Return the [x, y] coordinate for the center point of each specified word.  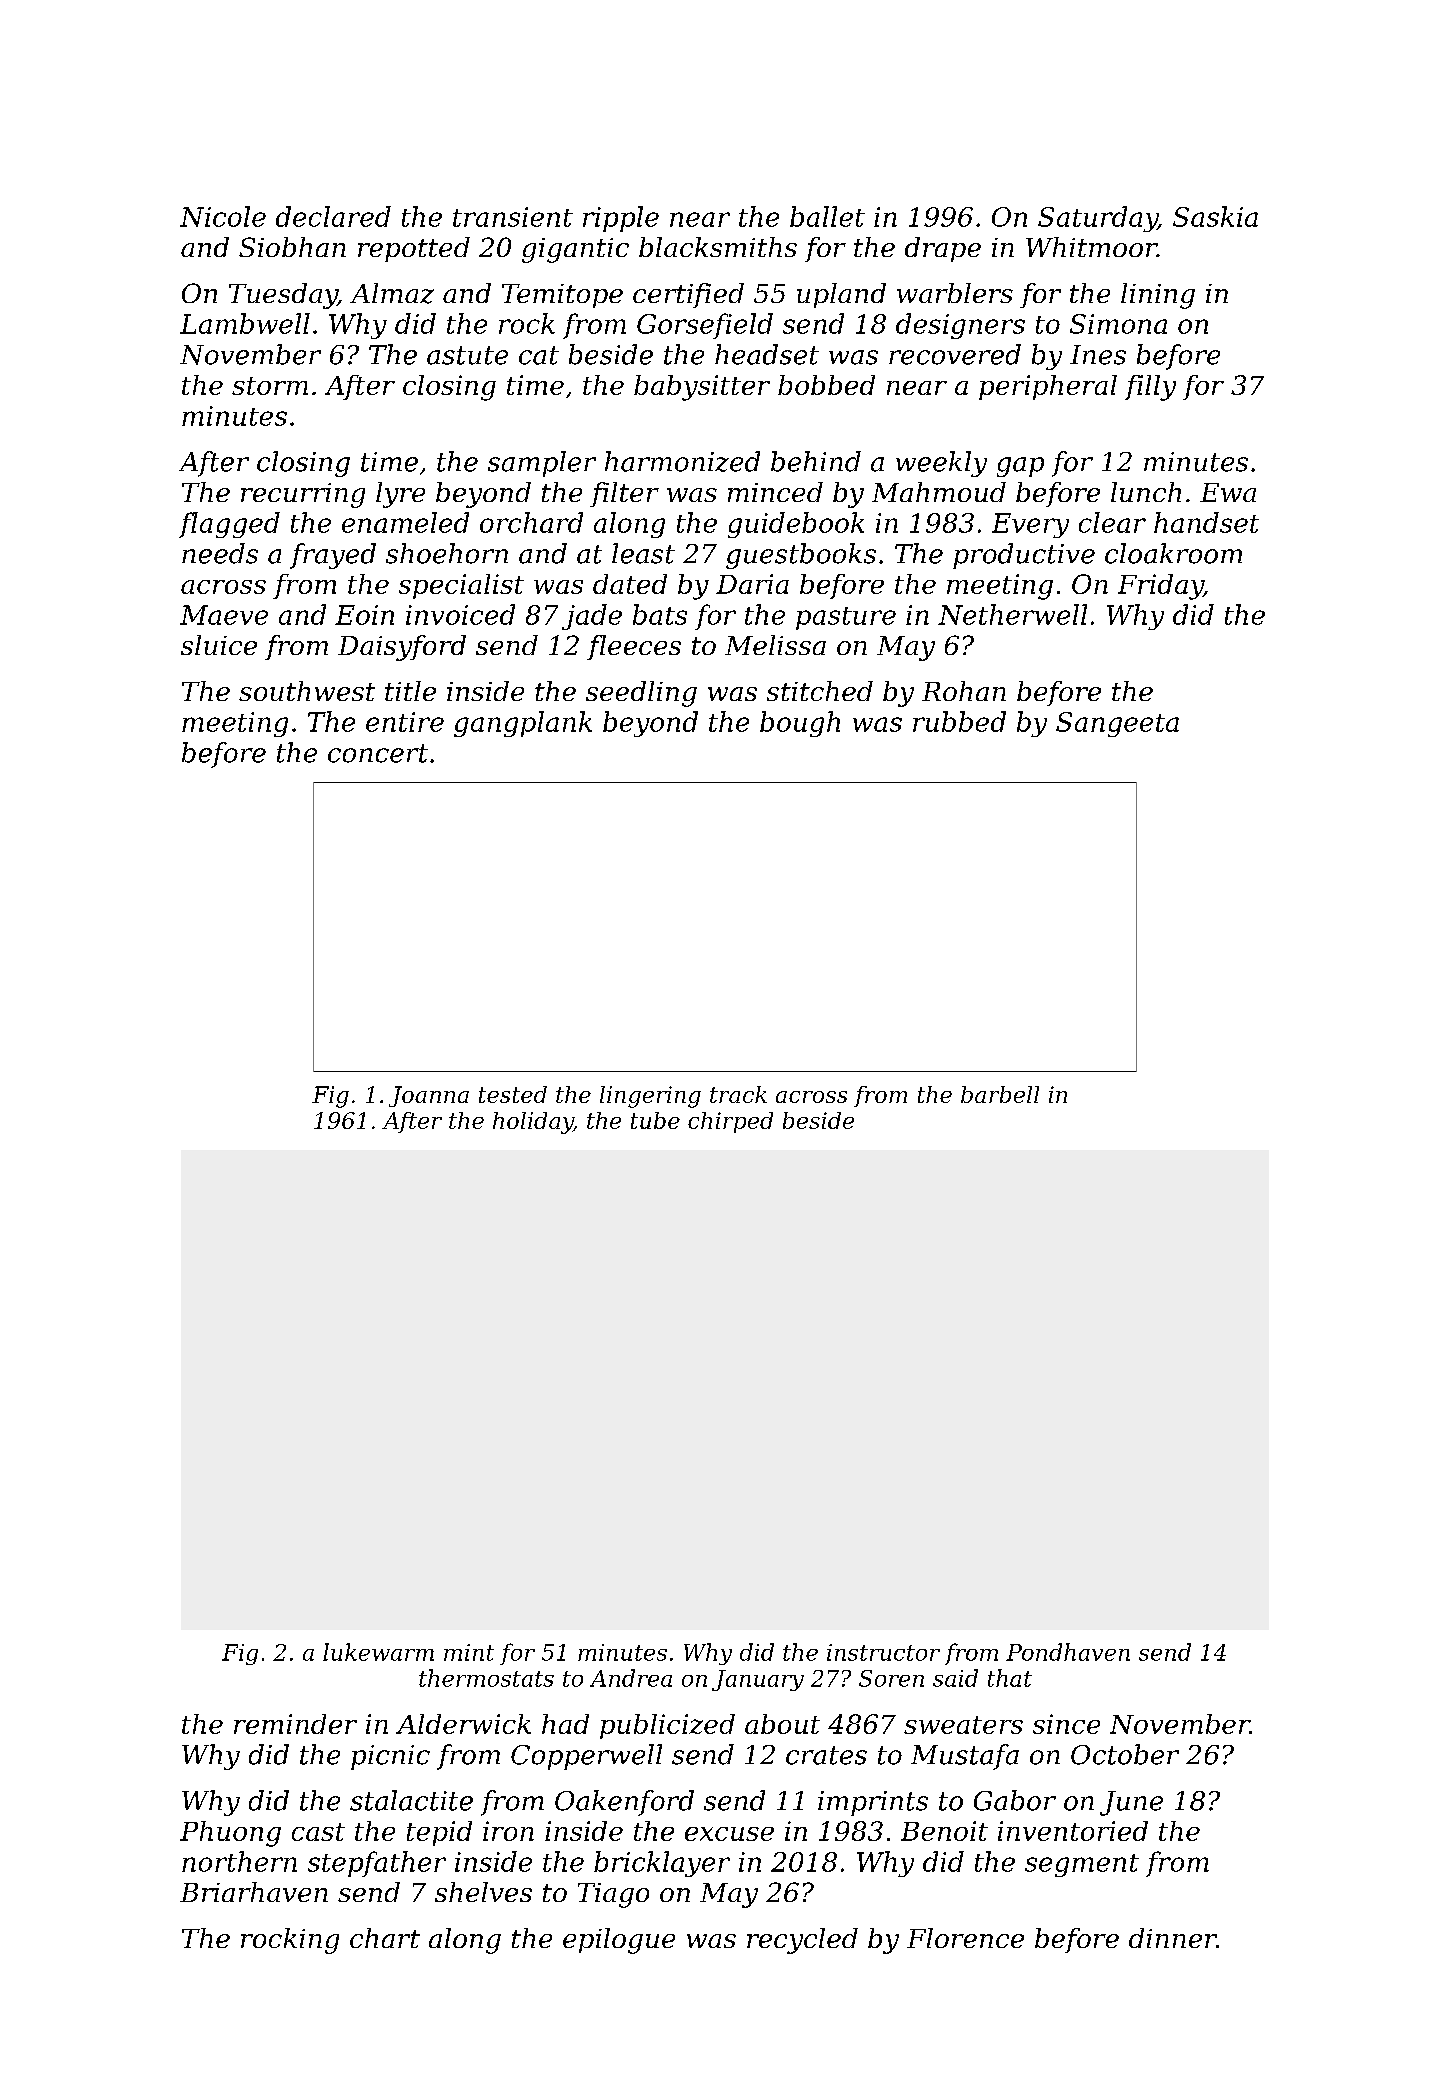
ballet [827, 216]
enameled [405, 522]
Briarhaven [254, 1892]
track [738, 1094]
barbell [1000, 1094]
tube [655, 1120]
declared [333, 216]
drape [943, 249]
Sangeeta [1117, 724]
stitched [820, 691]
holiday [533, 1123]
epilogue [619, 1941]
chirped [730, 1122]
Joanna [429, 1096]
